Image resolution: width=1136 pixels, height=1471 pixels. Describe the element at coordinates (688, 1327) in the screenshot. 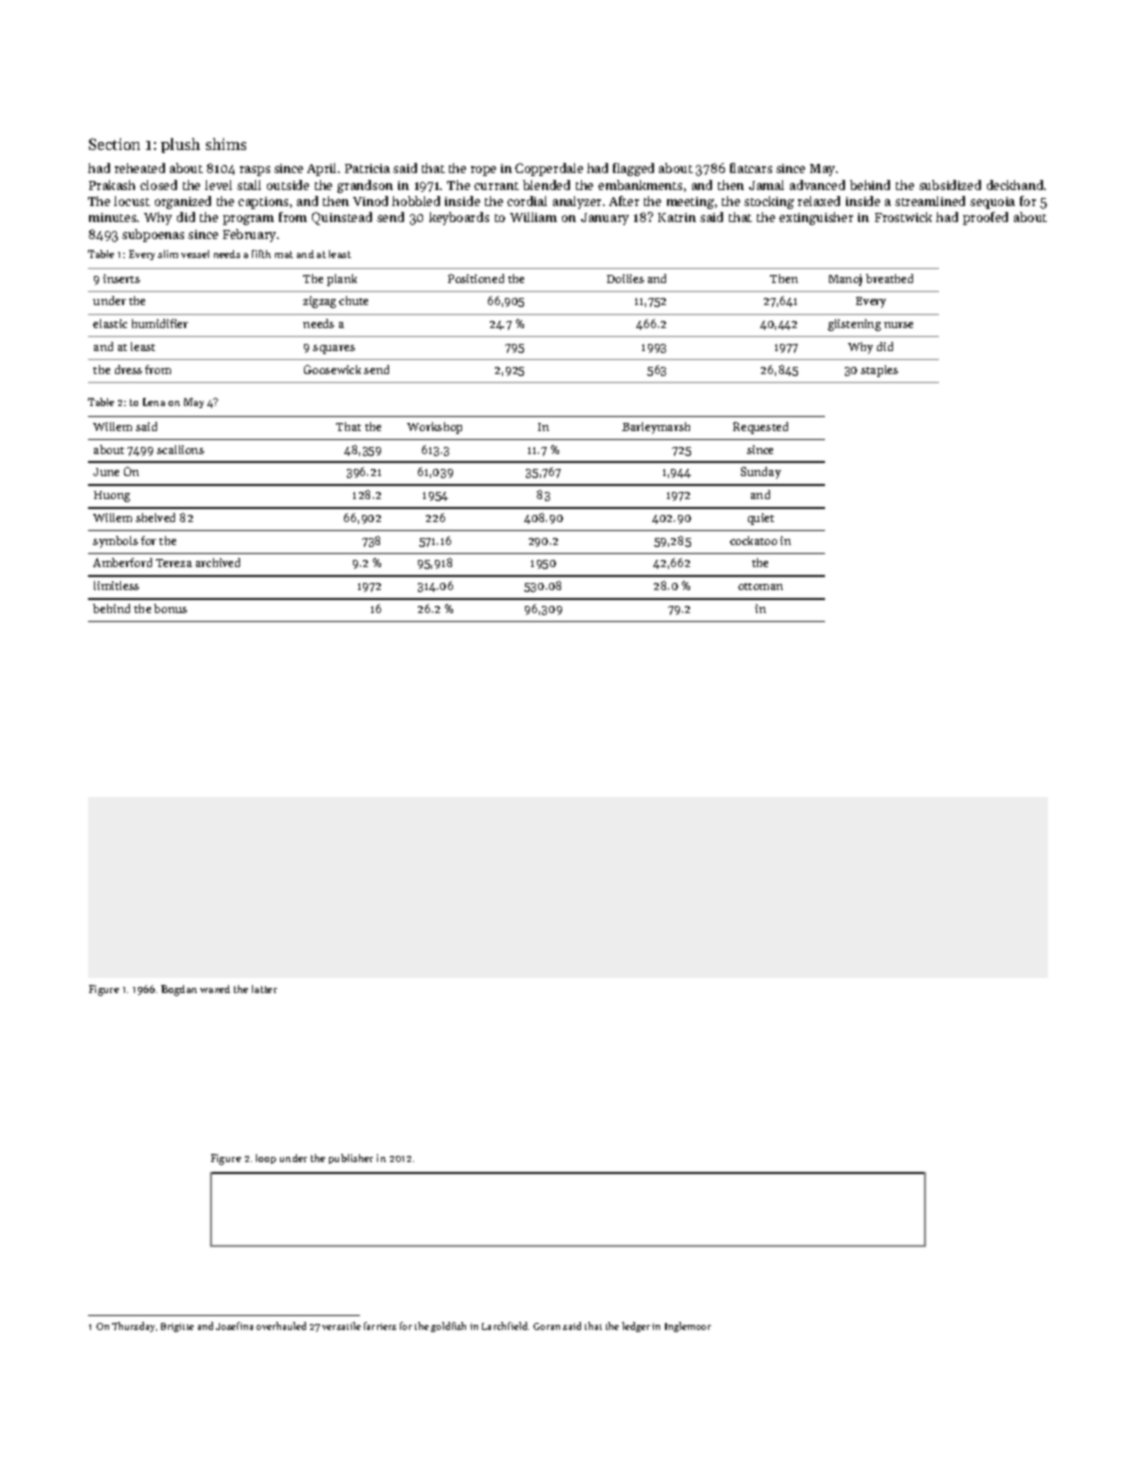

I see `Inglemoor` at that location.
